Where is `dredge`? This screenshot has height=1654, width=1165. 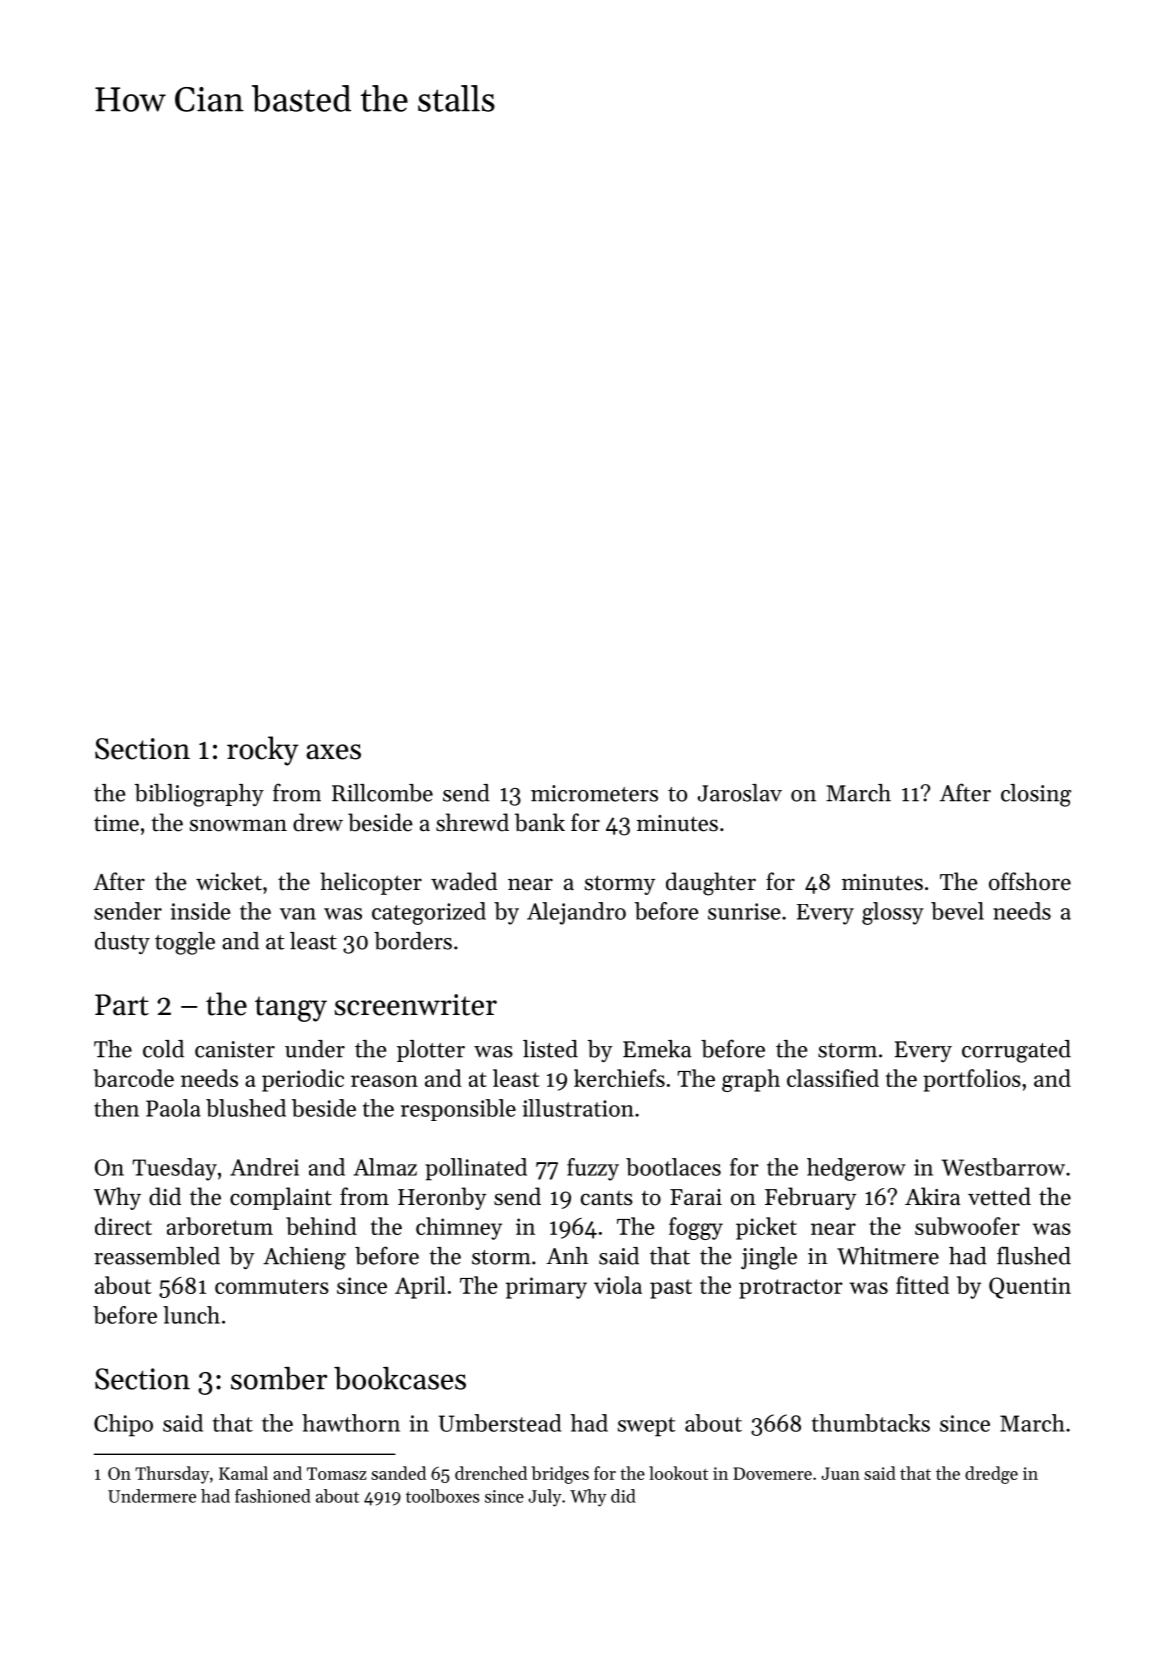
dredge is located at coordinates (991, 1475).
